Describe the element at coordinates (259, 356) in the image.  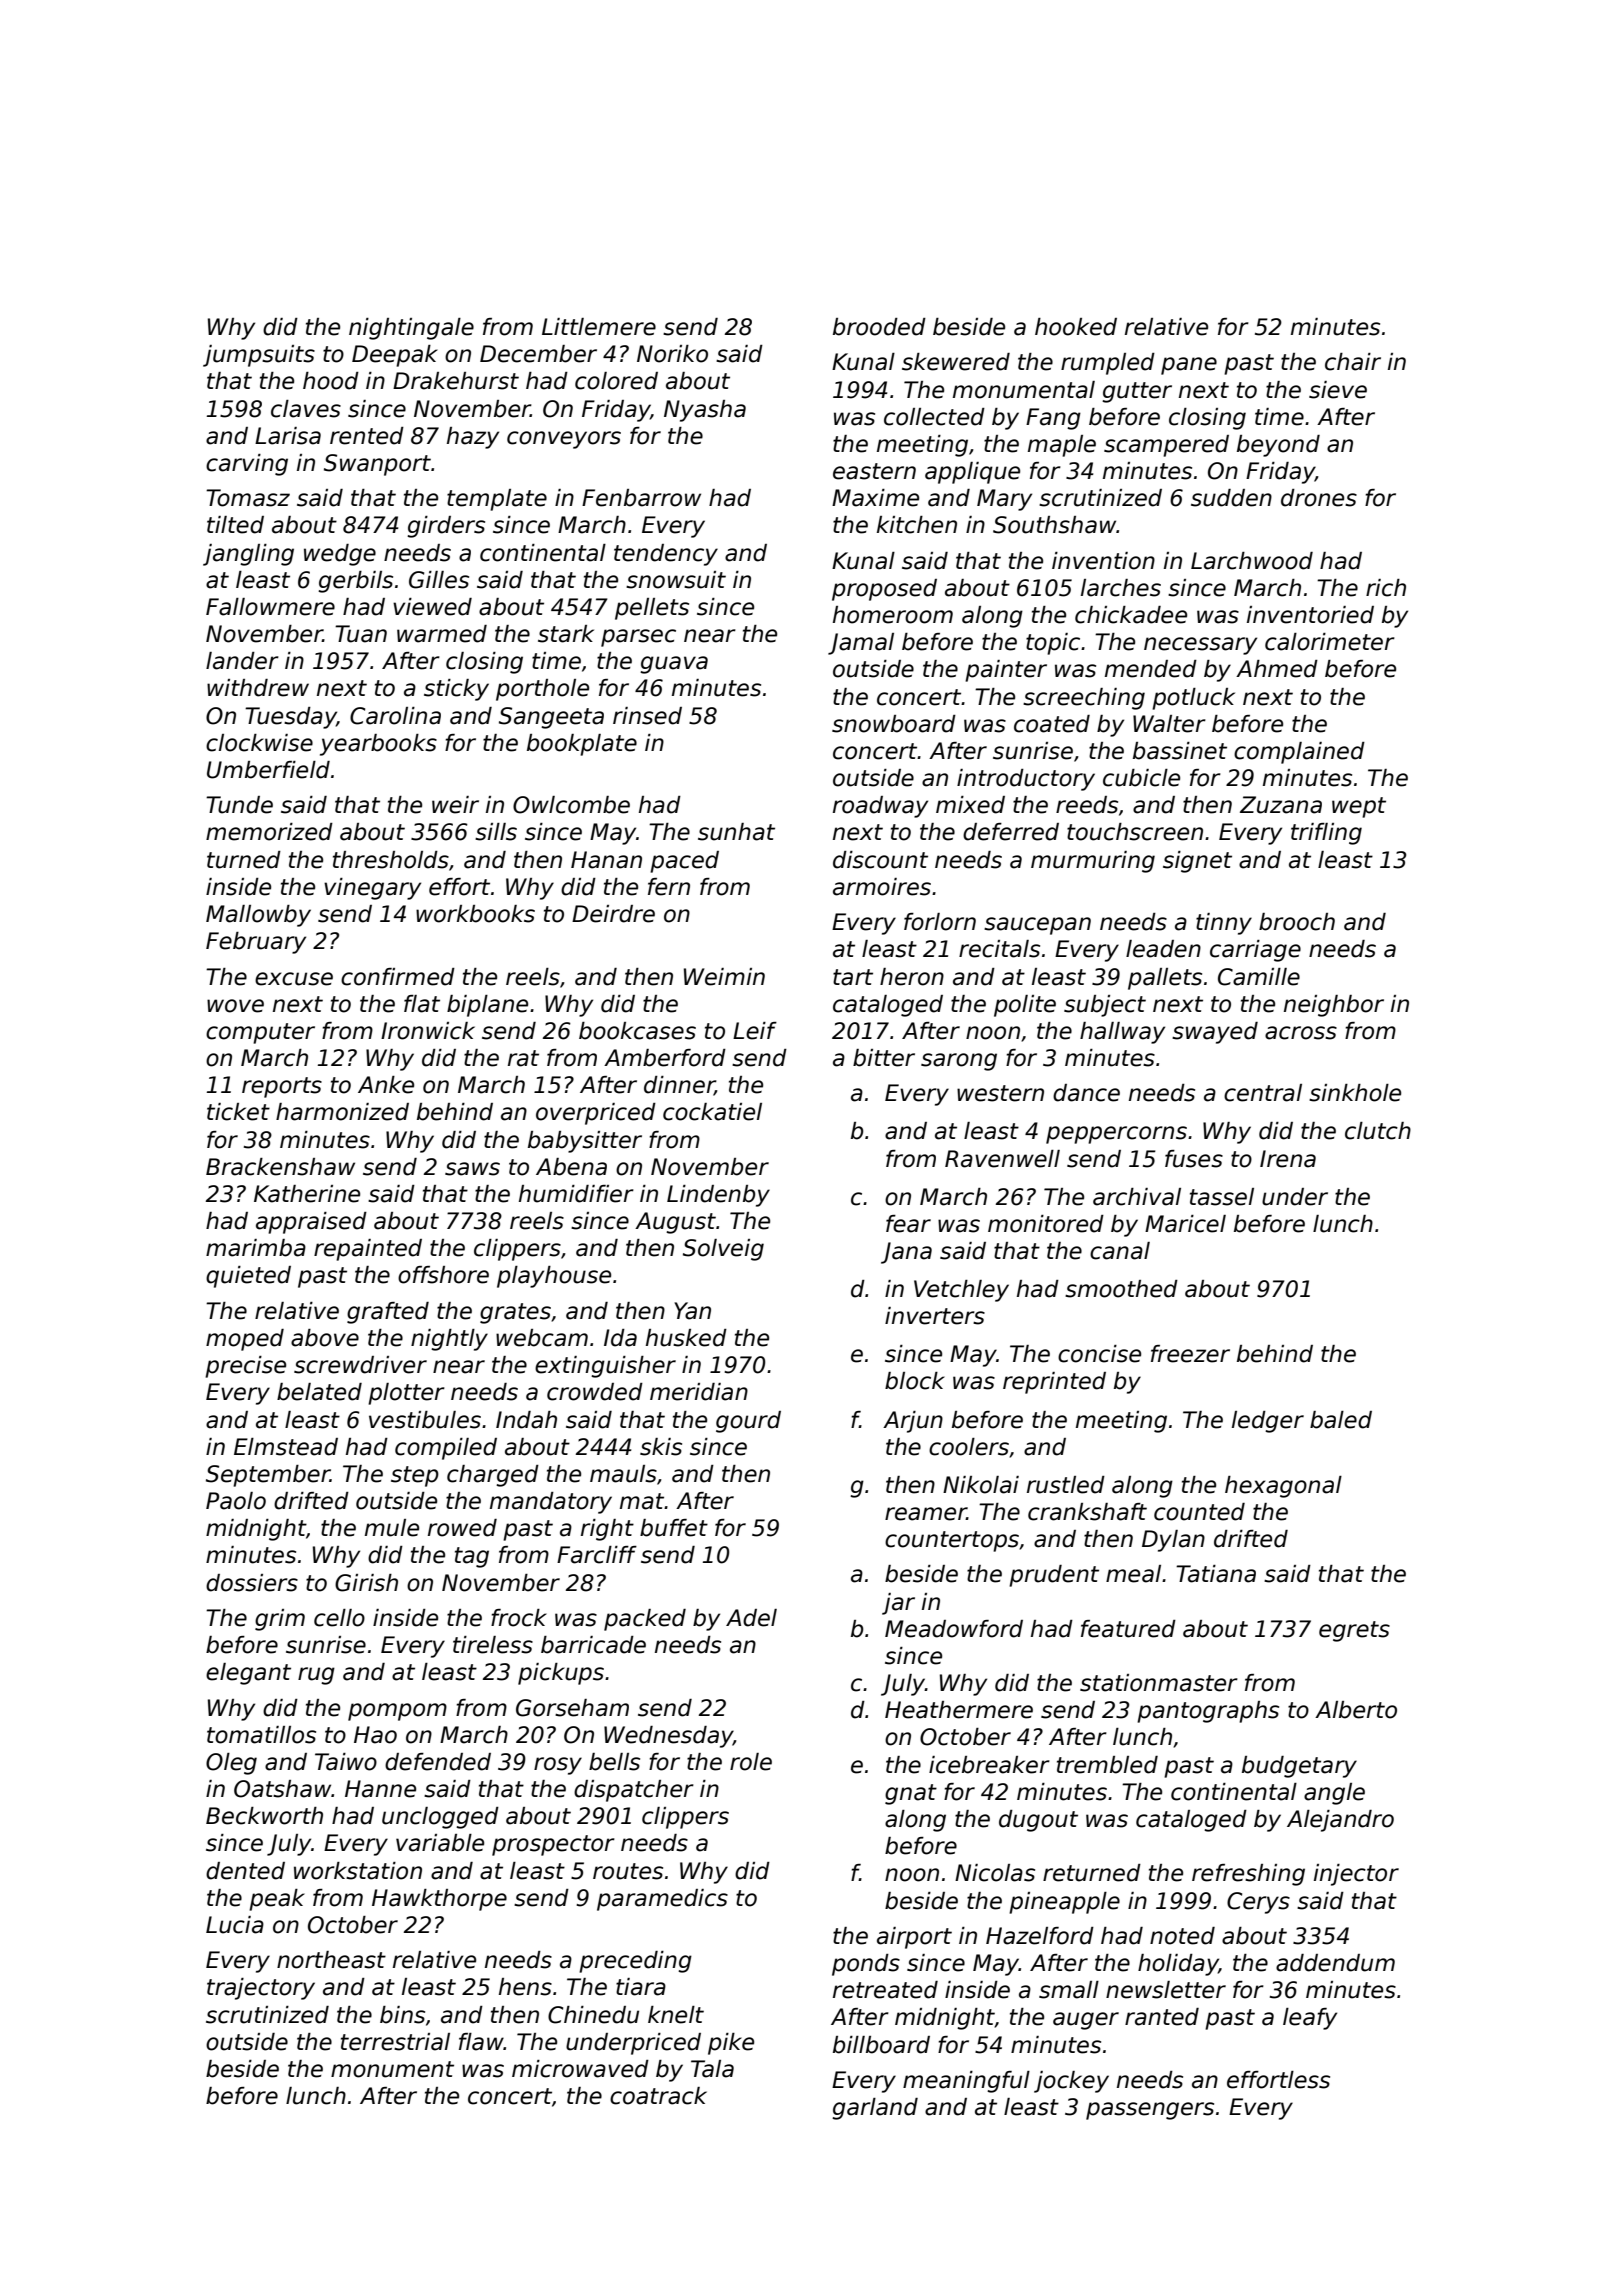
I see `jumpsuits` at that location.
